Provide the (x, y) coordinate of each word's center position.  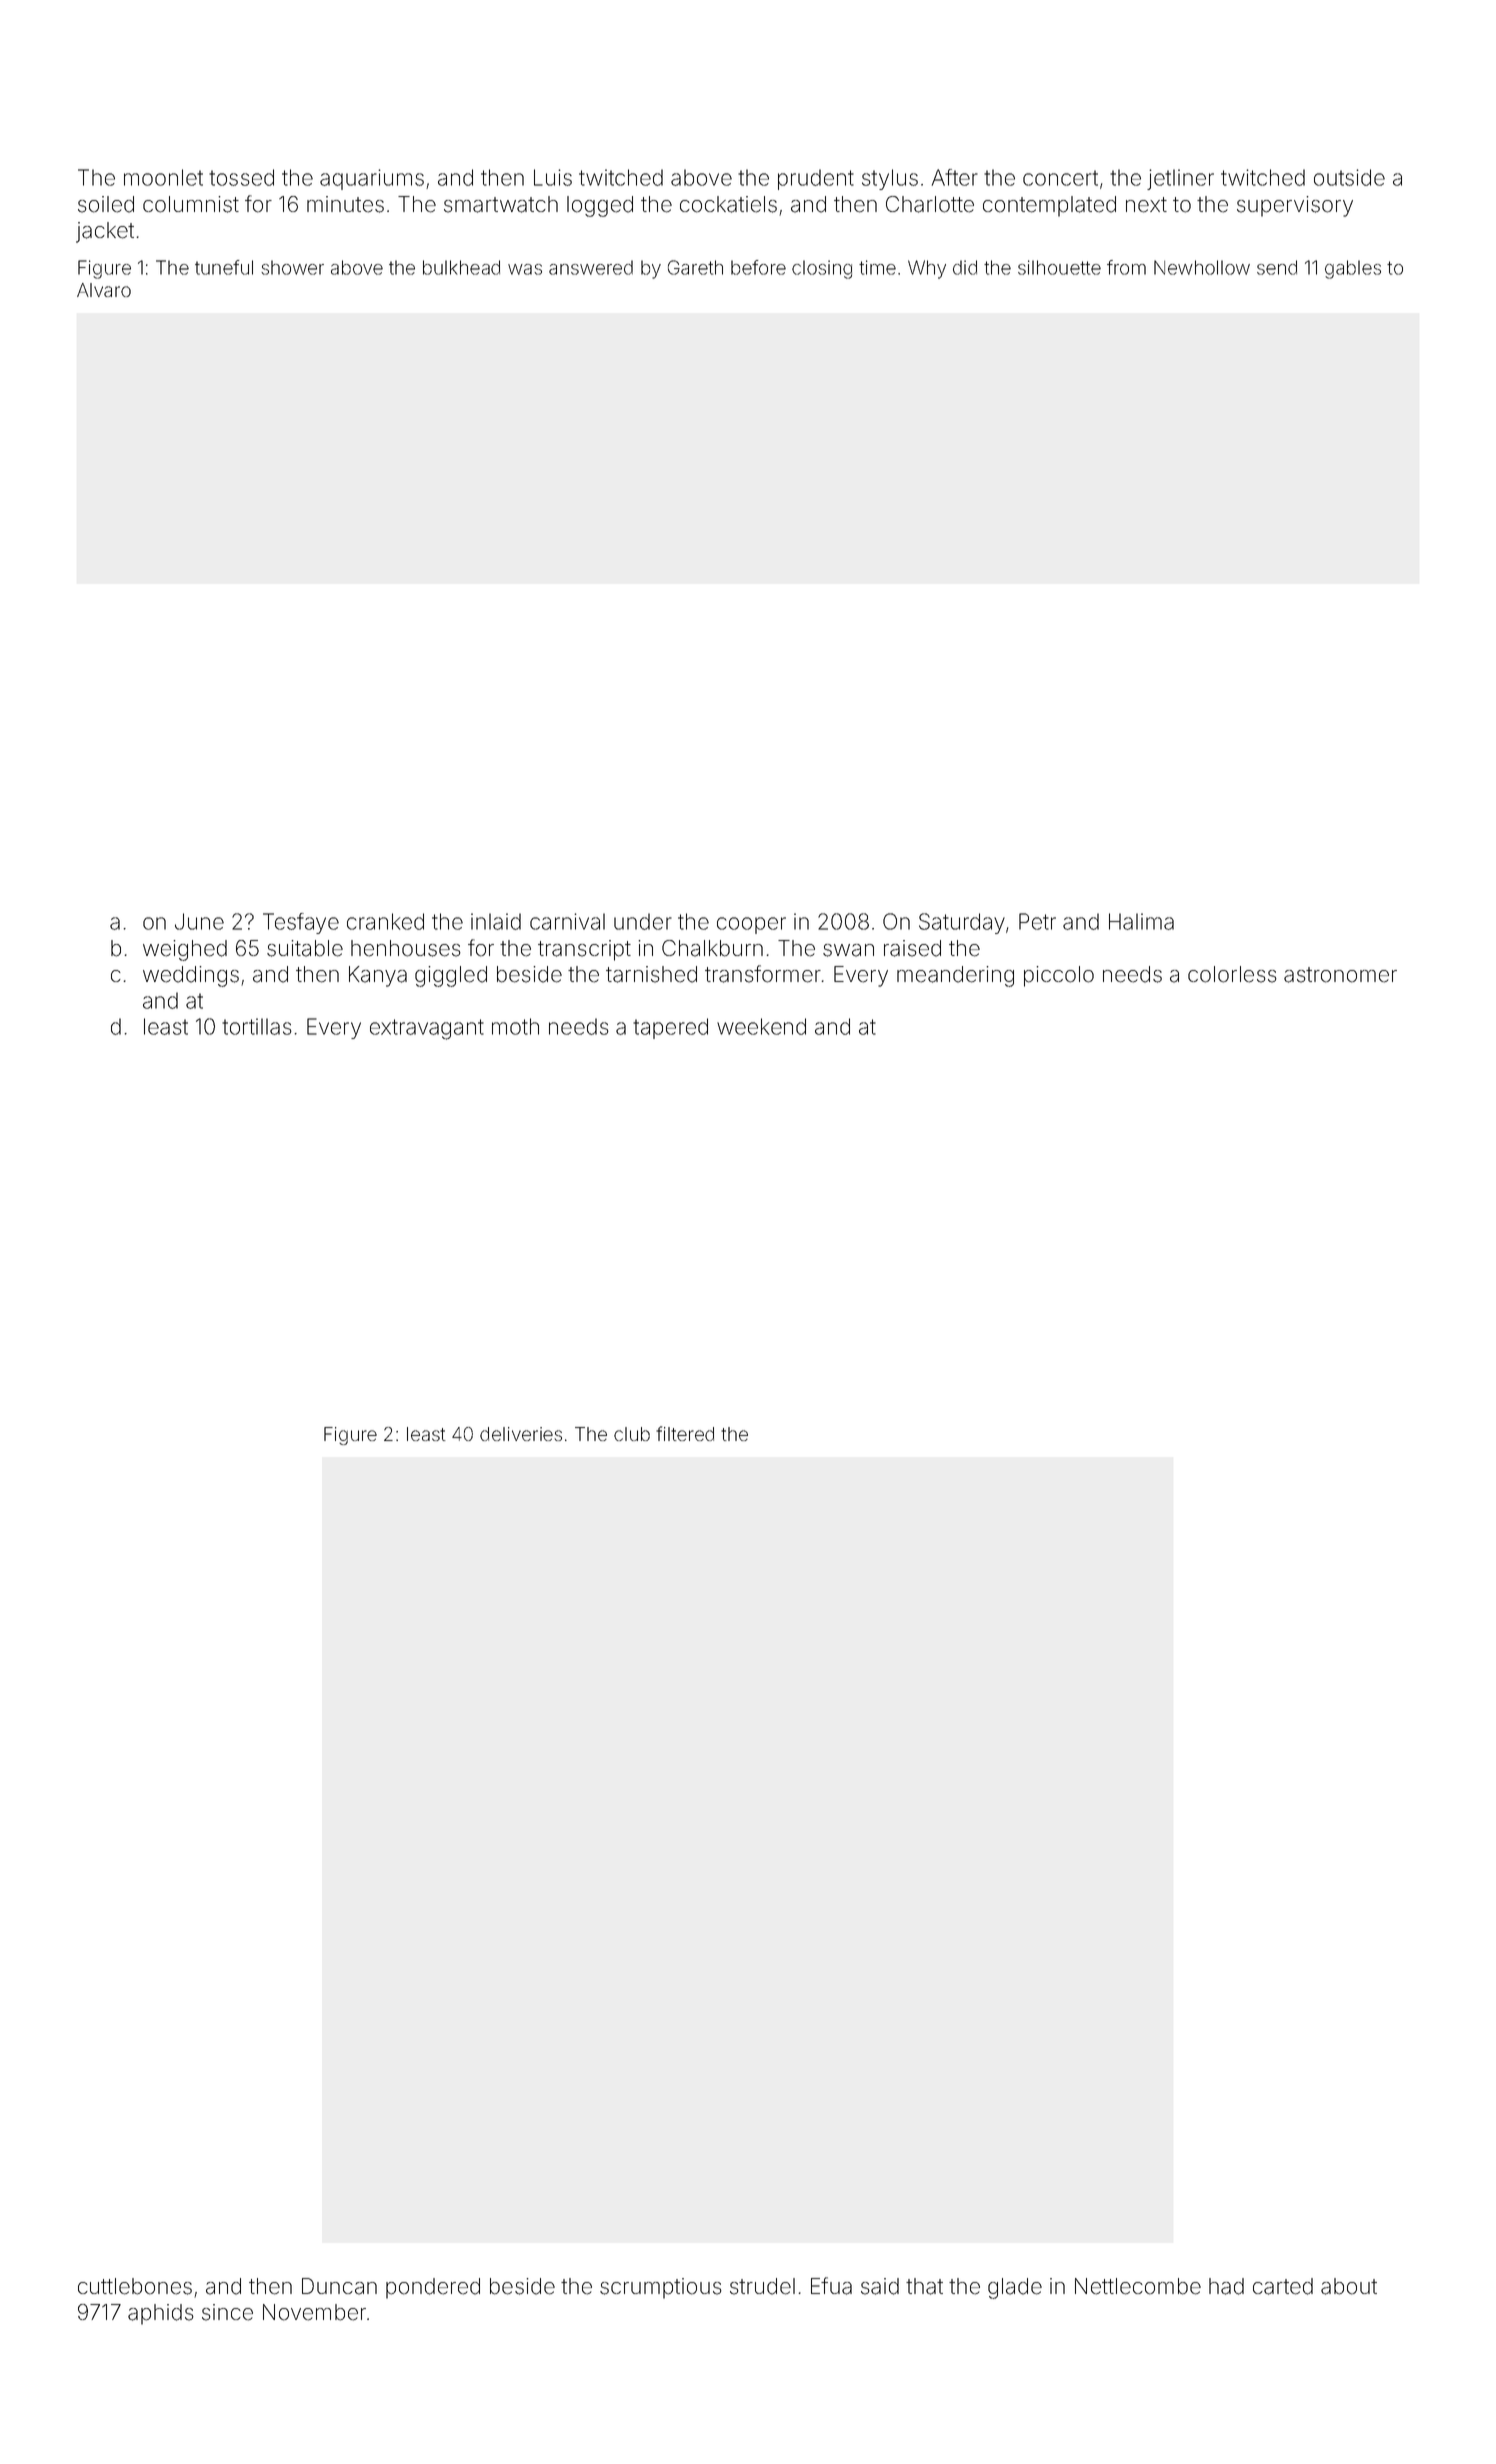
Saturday (962, 923)
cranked (385, 921)
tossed (241, 177)
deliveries (521, 1434)
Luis (553, 177)
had (1226, 2286)
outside (1349, 177)
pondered (433, 2288)
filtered (685, 1433)
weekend (761, 1026)
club (632, 1434)
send (1277, 267)
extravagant (427, 1029)
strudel (762, 2286)
